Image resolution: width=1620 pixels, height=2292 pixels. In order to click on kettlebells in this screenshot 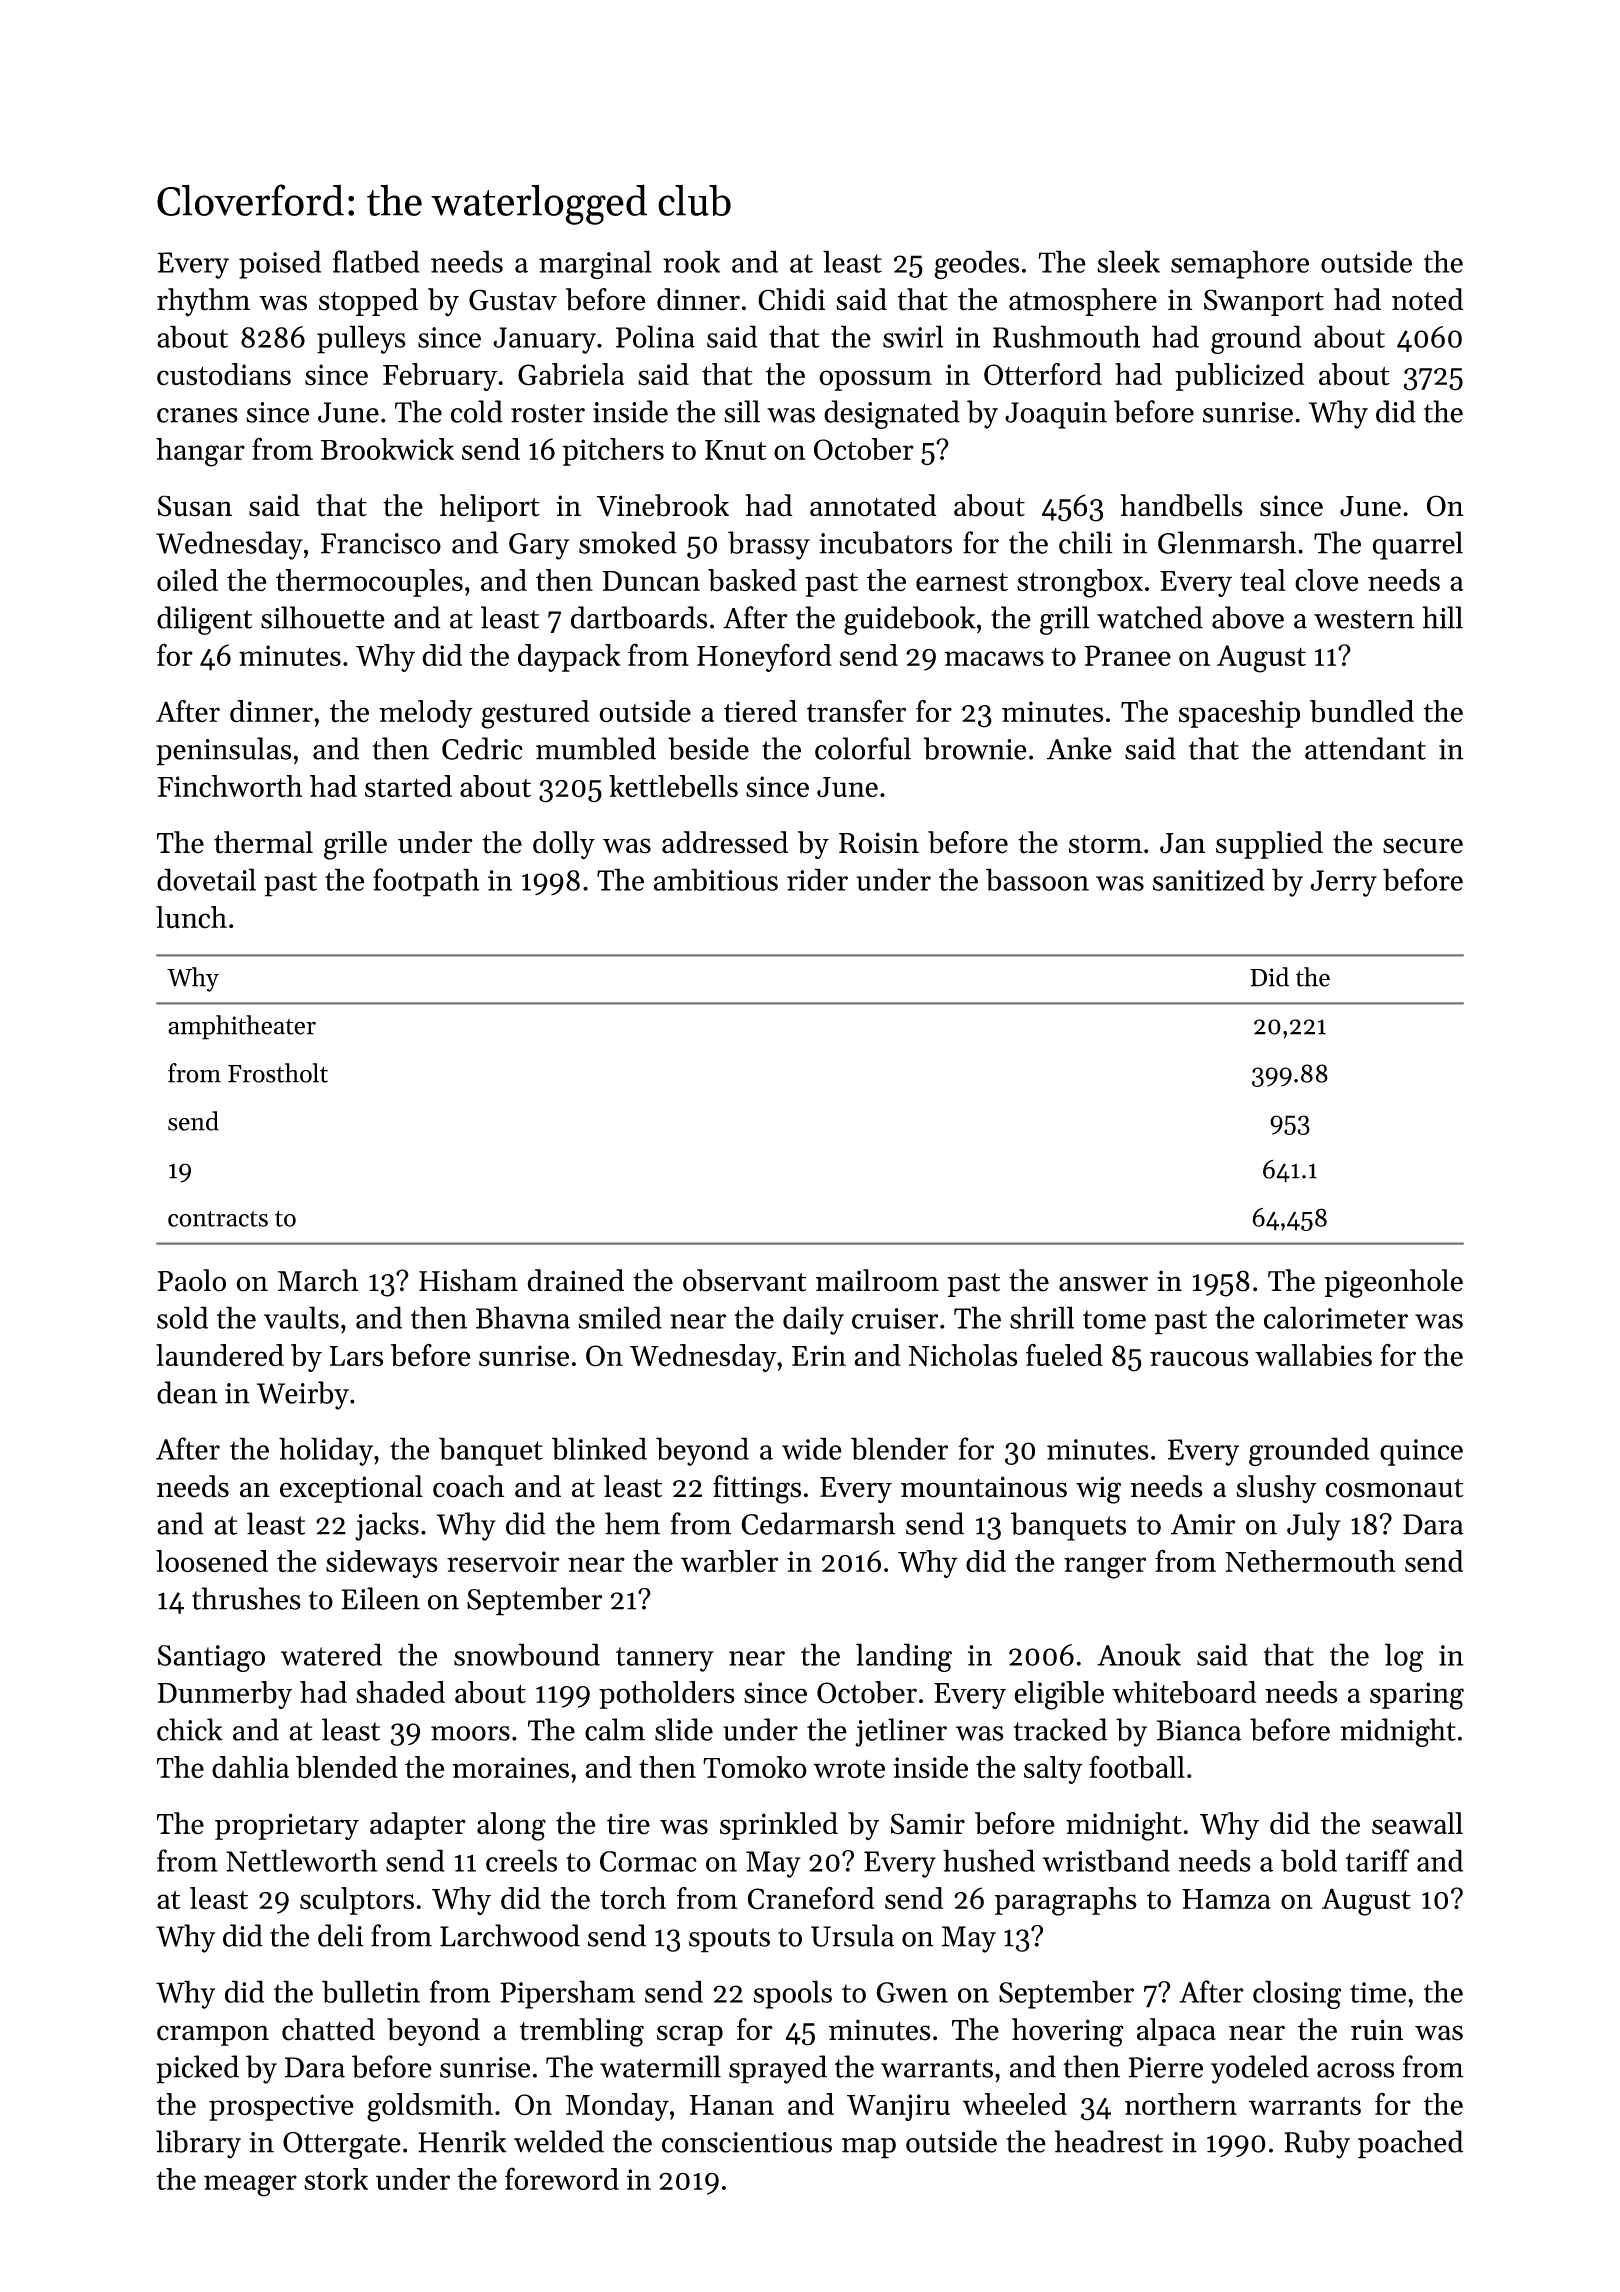, I will do `click(673, 786)`.
